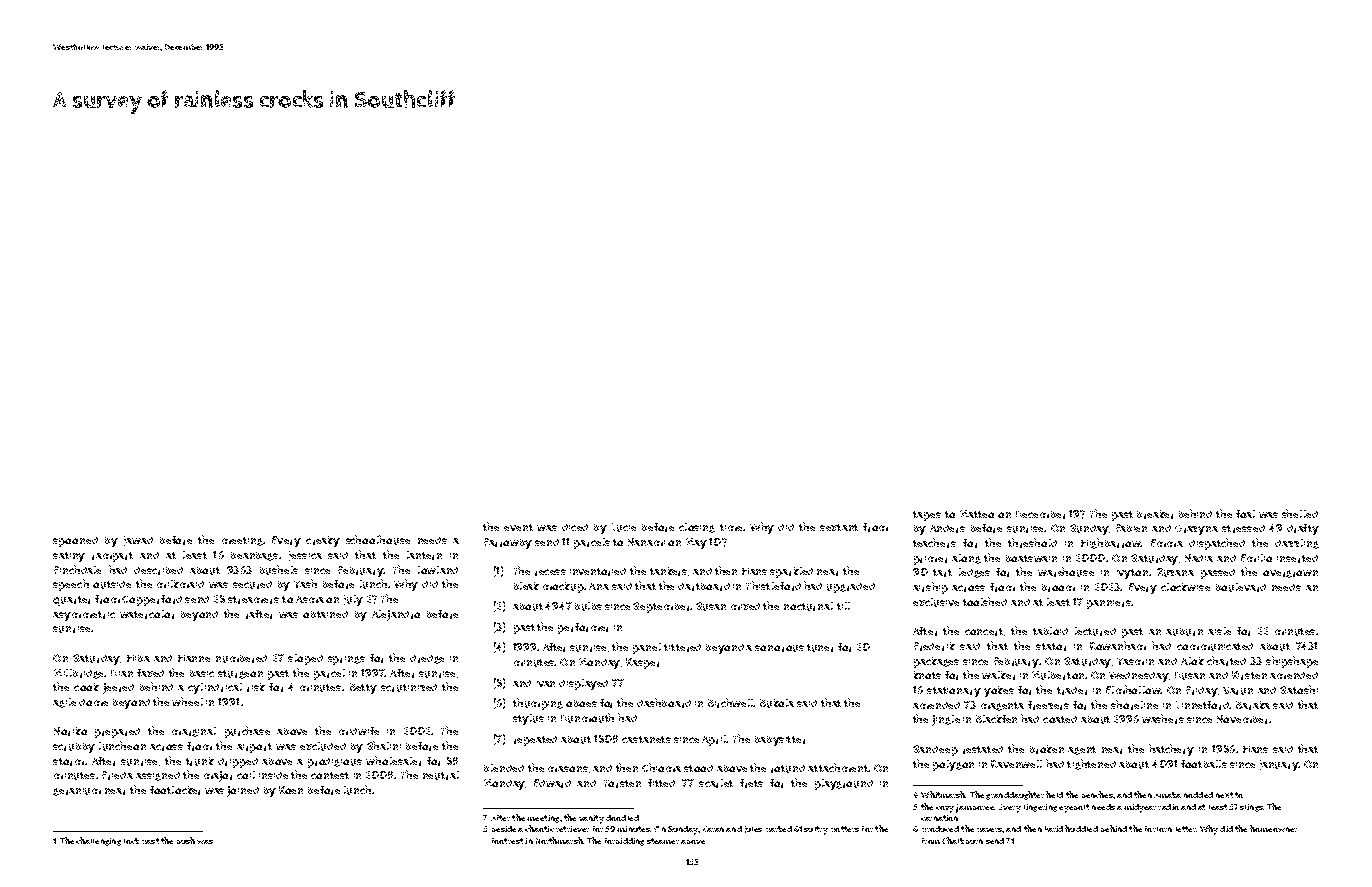 The image size is (1372, 887). Describe the element at coordinates (305, 556) in the document. I see `Jessica` at that location.
